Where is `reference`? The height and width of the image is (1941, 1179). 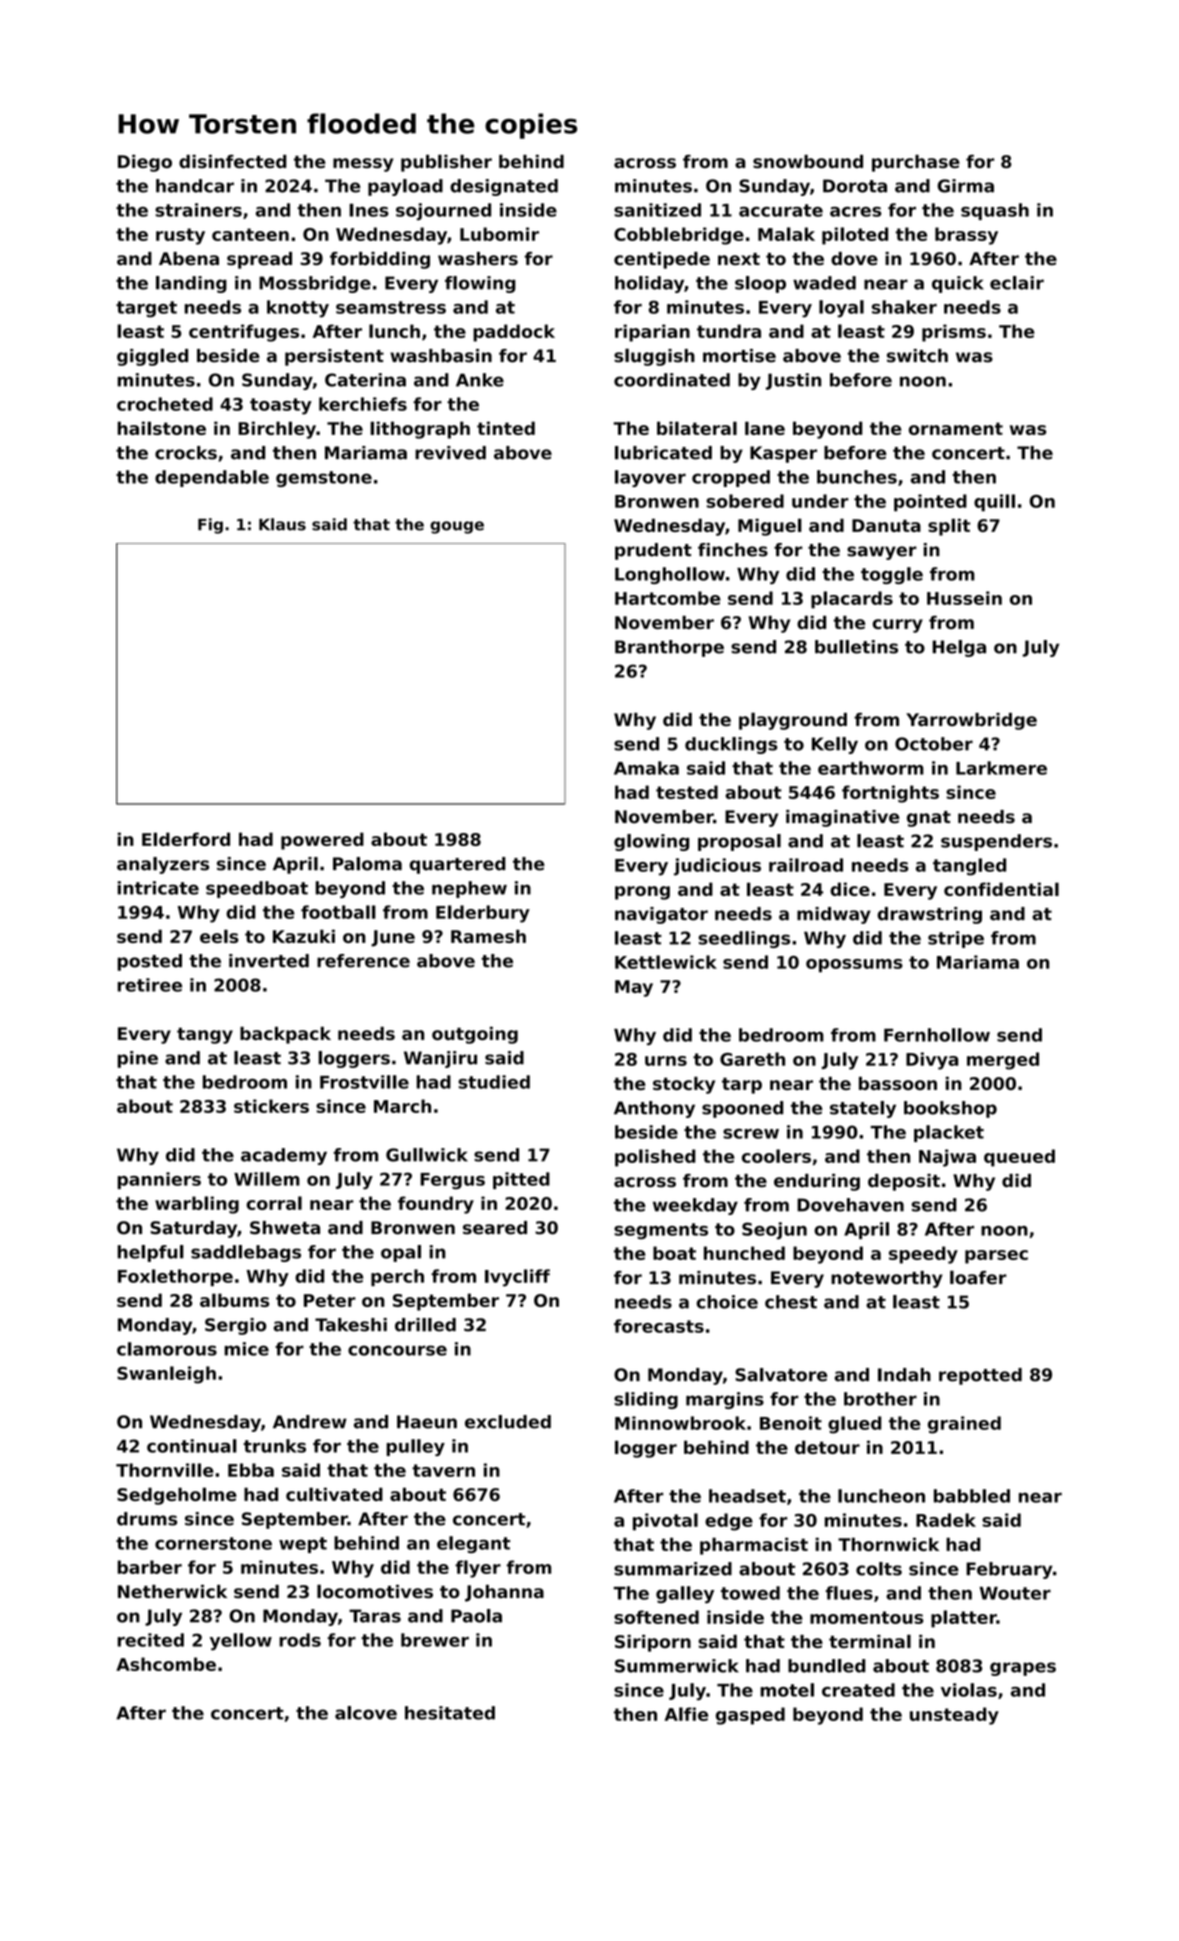 reference is located at coordinates (363, 961).
